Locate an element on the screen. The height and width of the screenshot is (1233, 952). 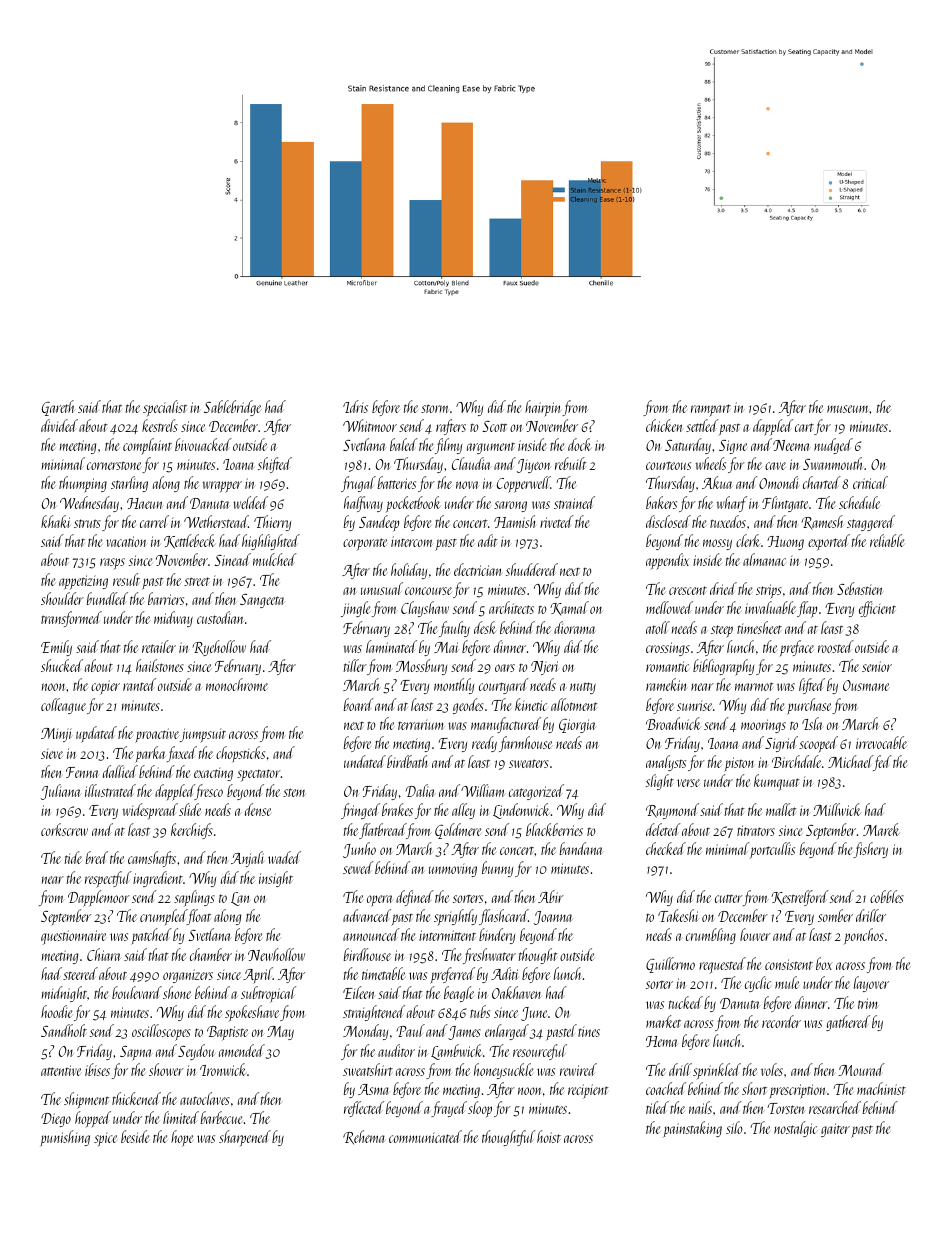
painstaking is located at coordinates (692, 1129).
